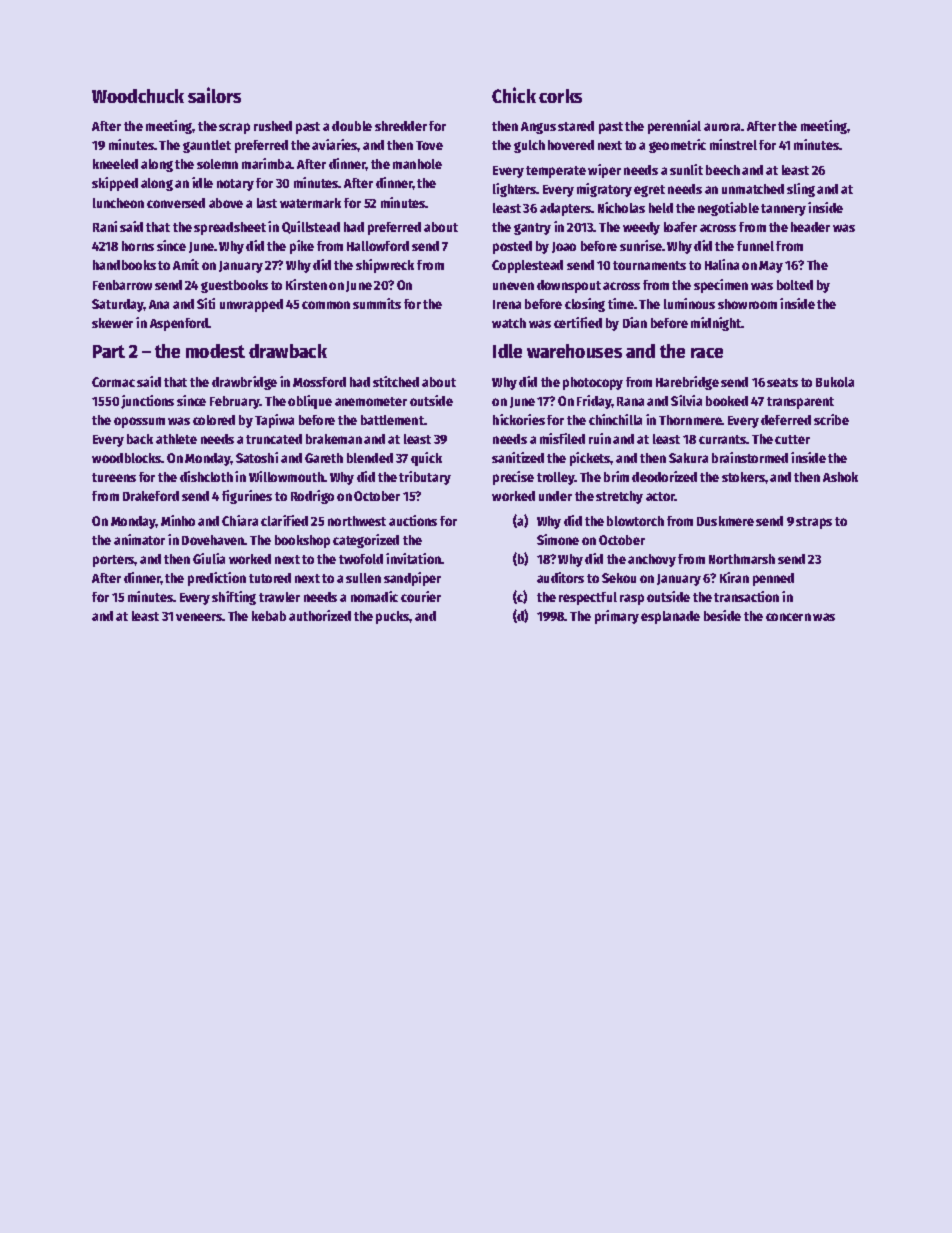  What do you see at coordinates (513, 478) in the screenshot?
I see `precise` at bounding box center [513, 478].
